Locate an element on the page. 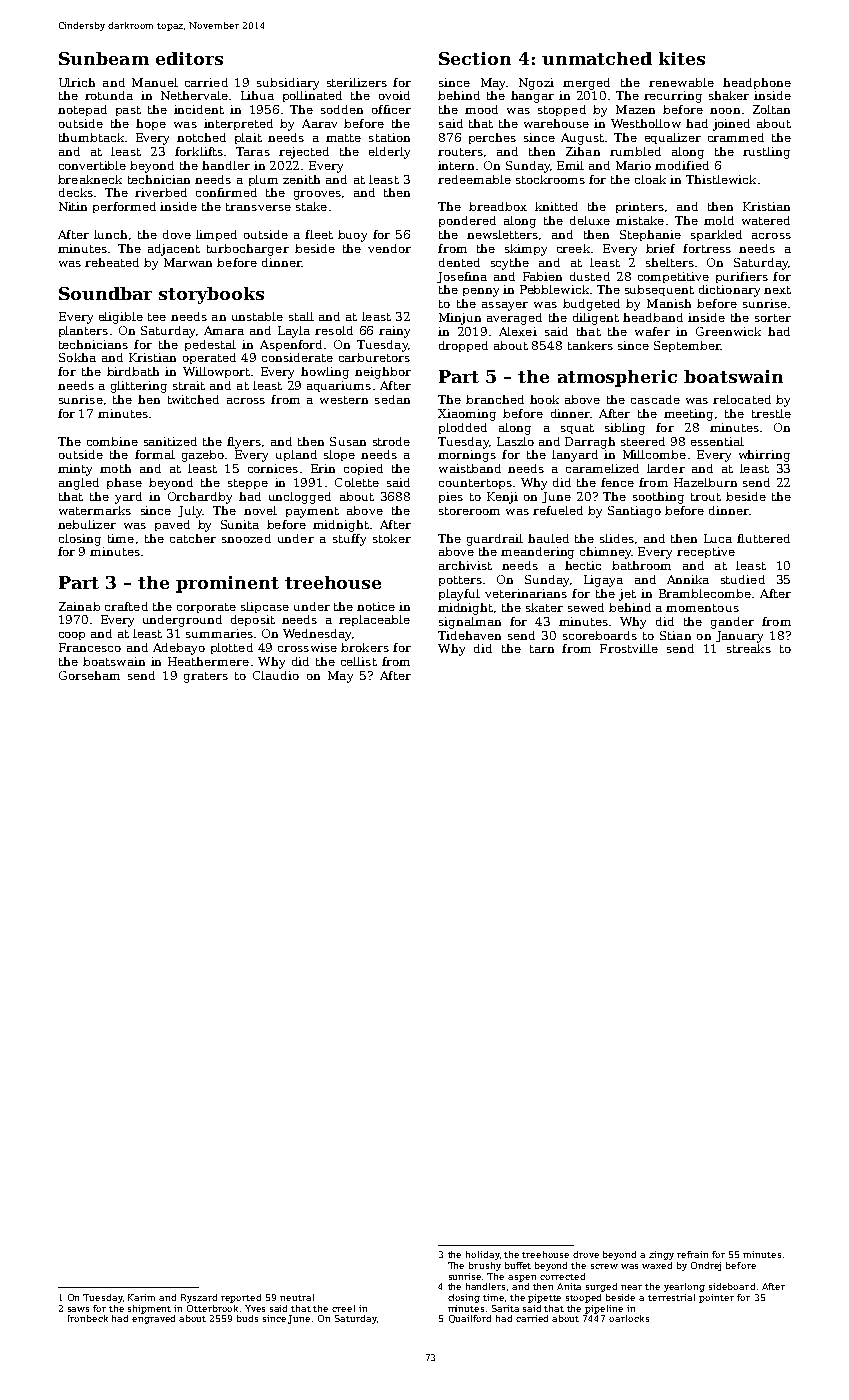  Sokha is located at coordinates (77, 357).
